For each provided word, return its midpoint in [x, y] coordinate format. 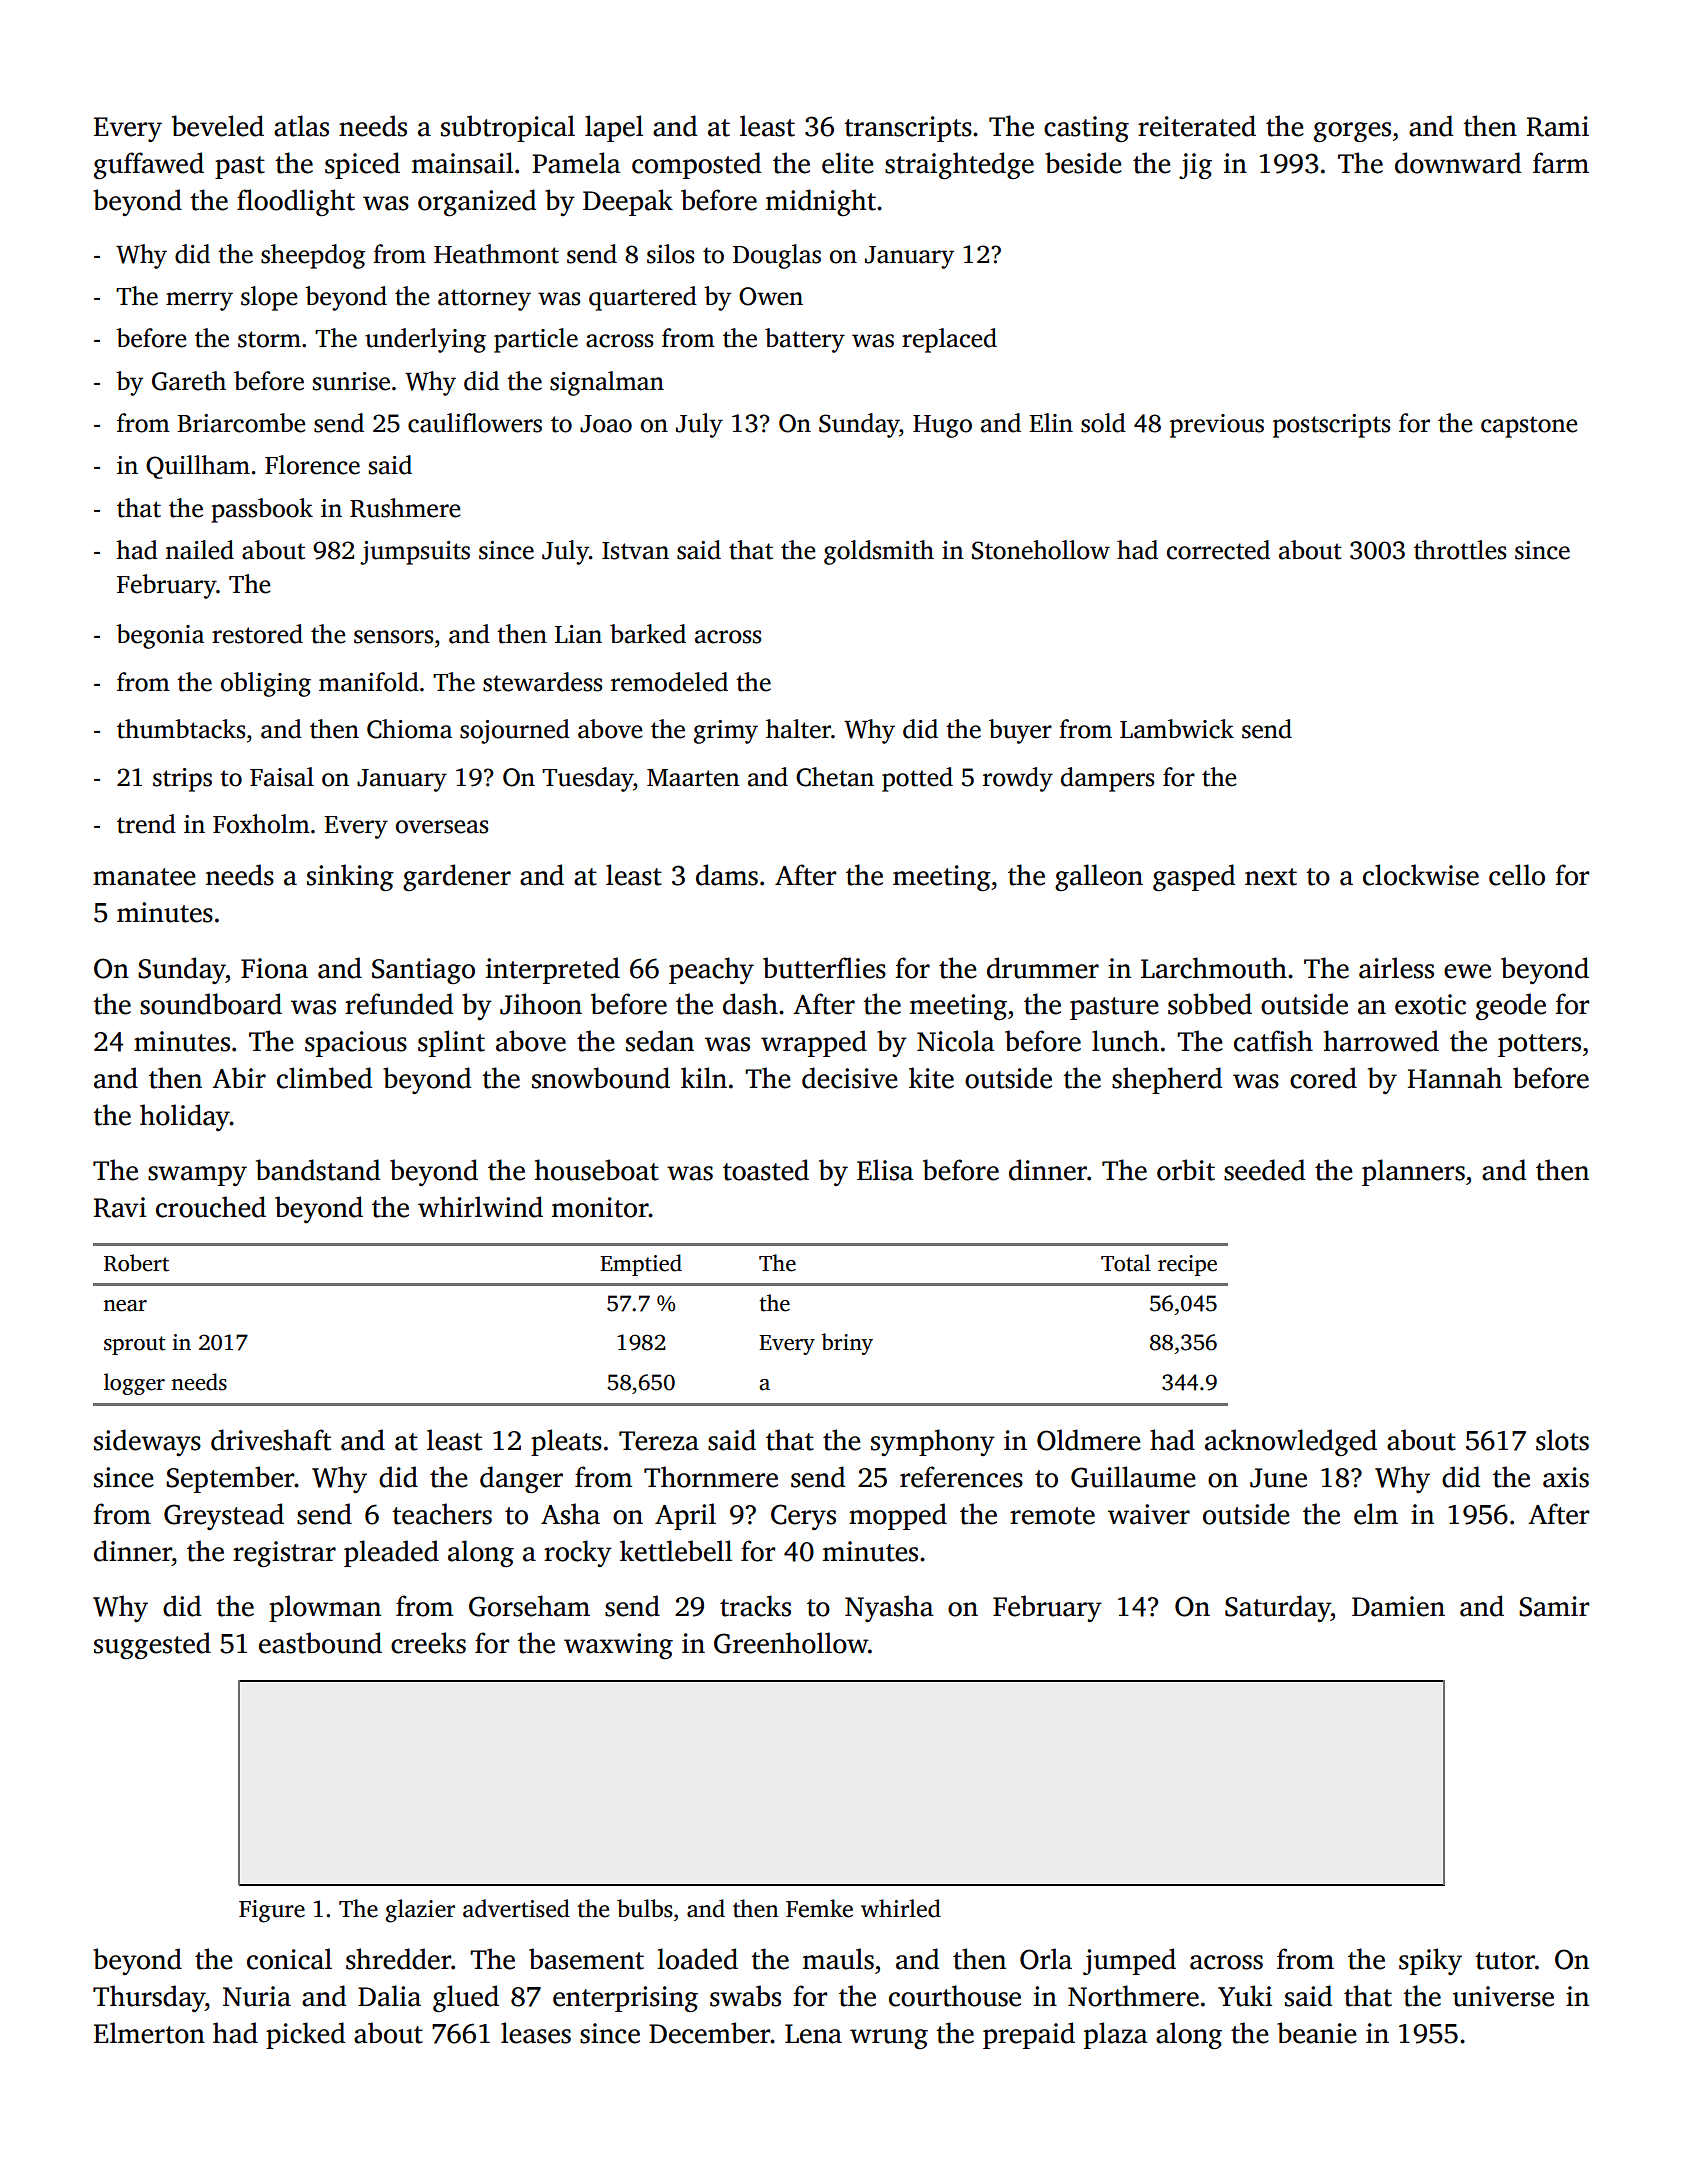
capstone [1529, 427]
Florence [312, 465]
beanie [1317, 2033]
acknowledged [1291, 1442]
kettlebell [676, 1551]
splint [451, 1043]
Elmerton [149, 2033]
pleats [566, 1442]
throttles [1460, 550]
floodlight [296, 202]
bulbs [645, 1908]
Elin [1051, 422]
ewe [1467, 971]
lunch [1125, 1041]
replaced [949, 340]
